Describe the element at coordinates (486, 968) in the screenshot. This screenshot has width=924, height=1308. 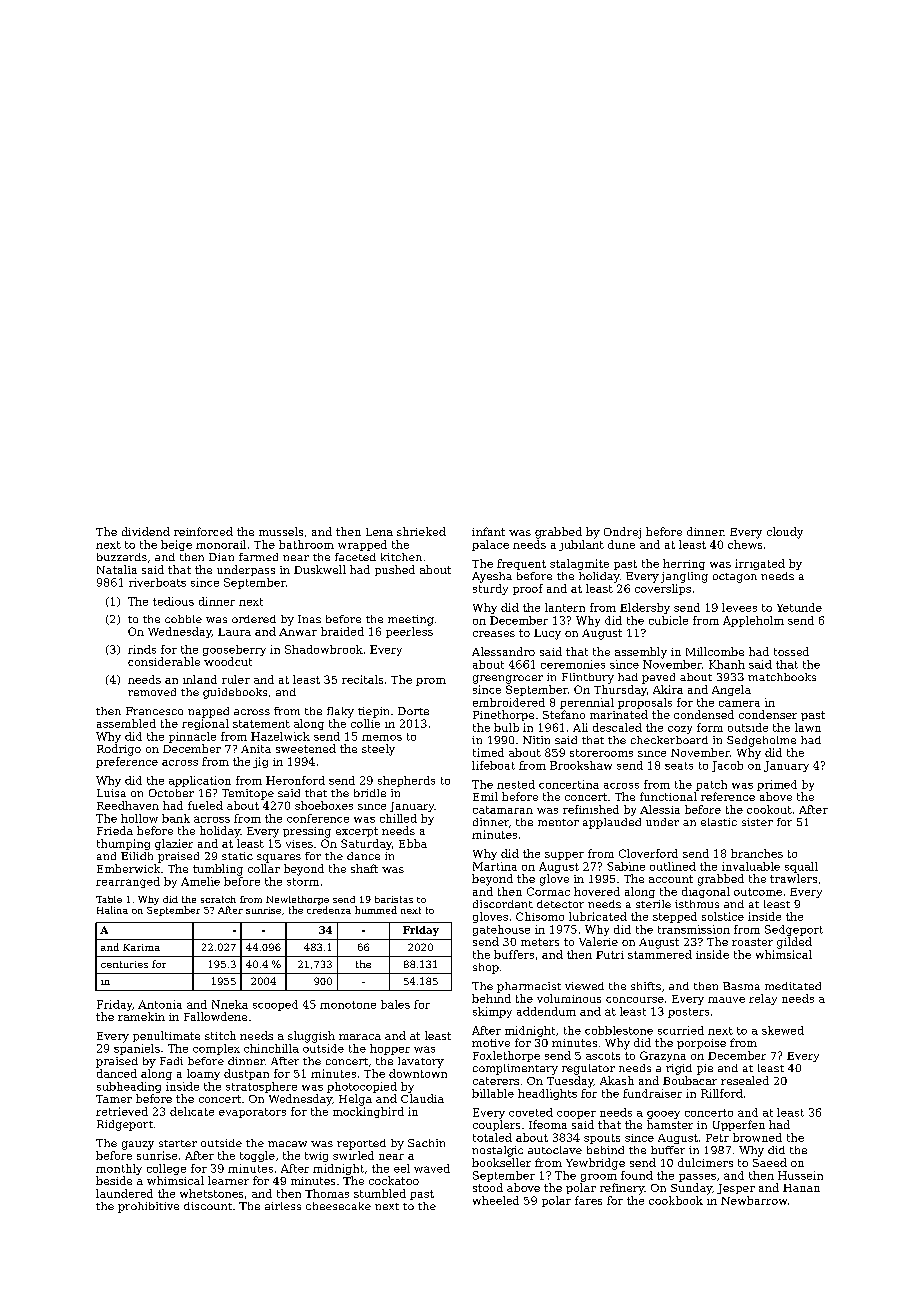
I see `shop` at that location.
